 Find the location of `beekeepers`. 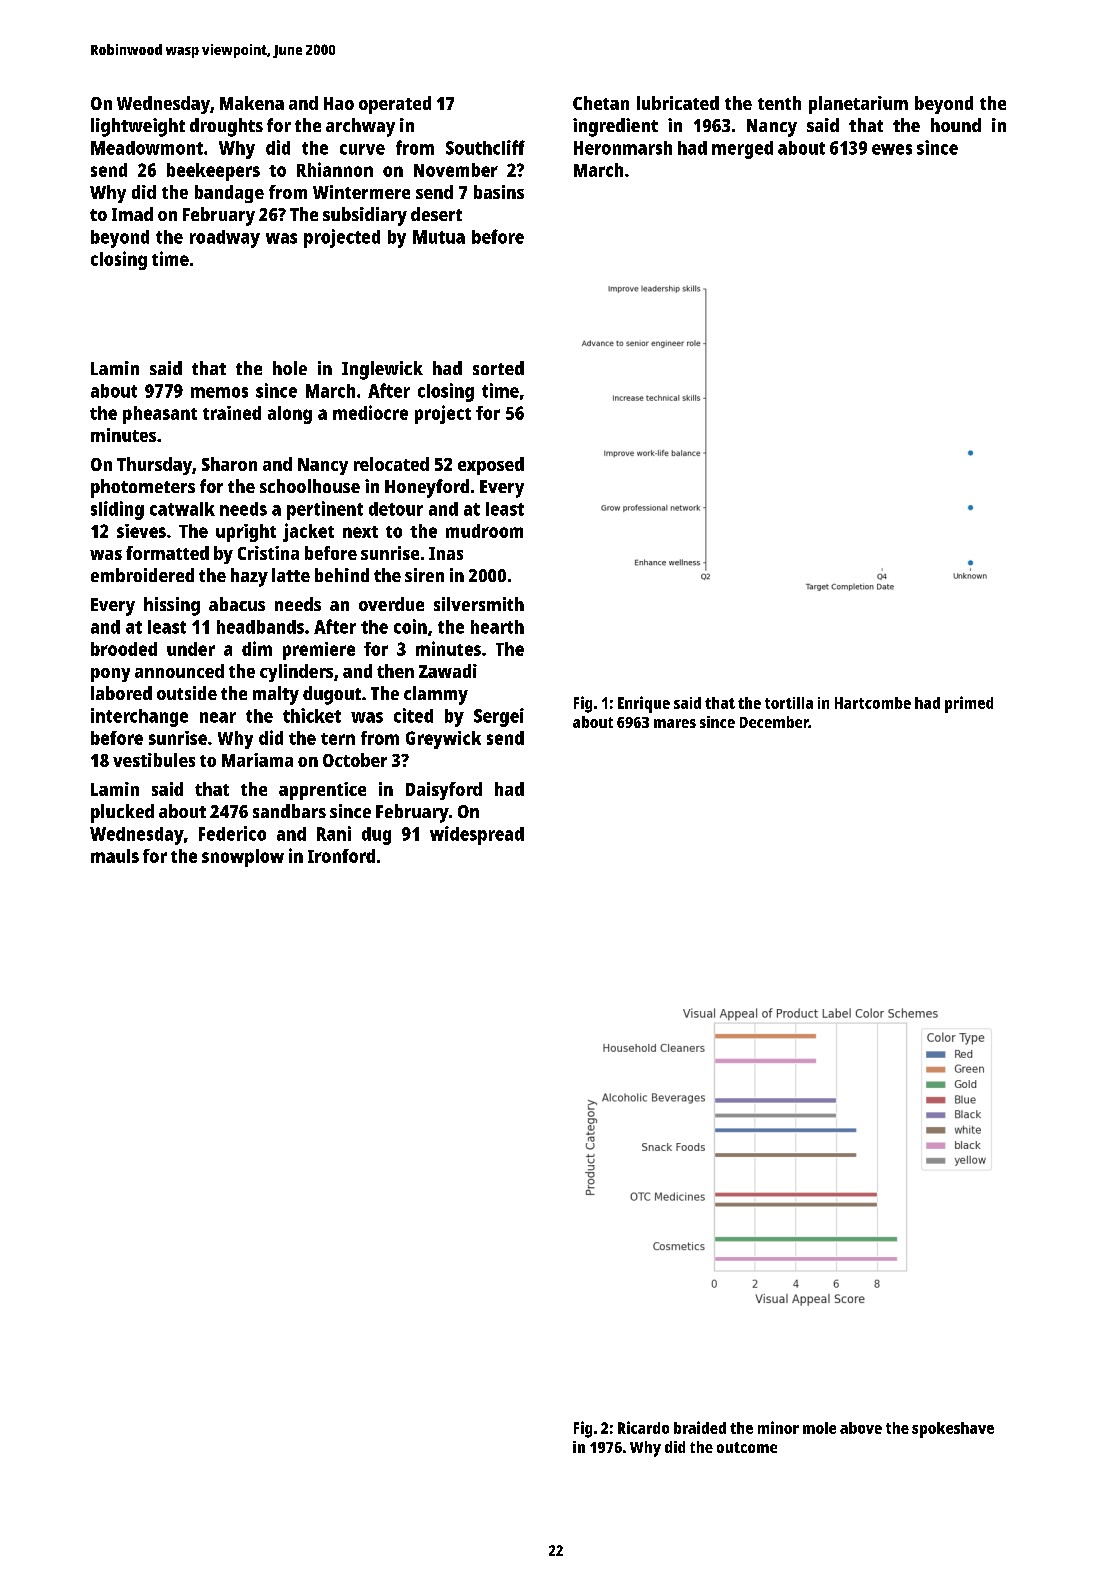

beekeepers is located at coordinates (213, 172).
